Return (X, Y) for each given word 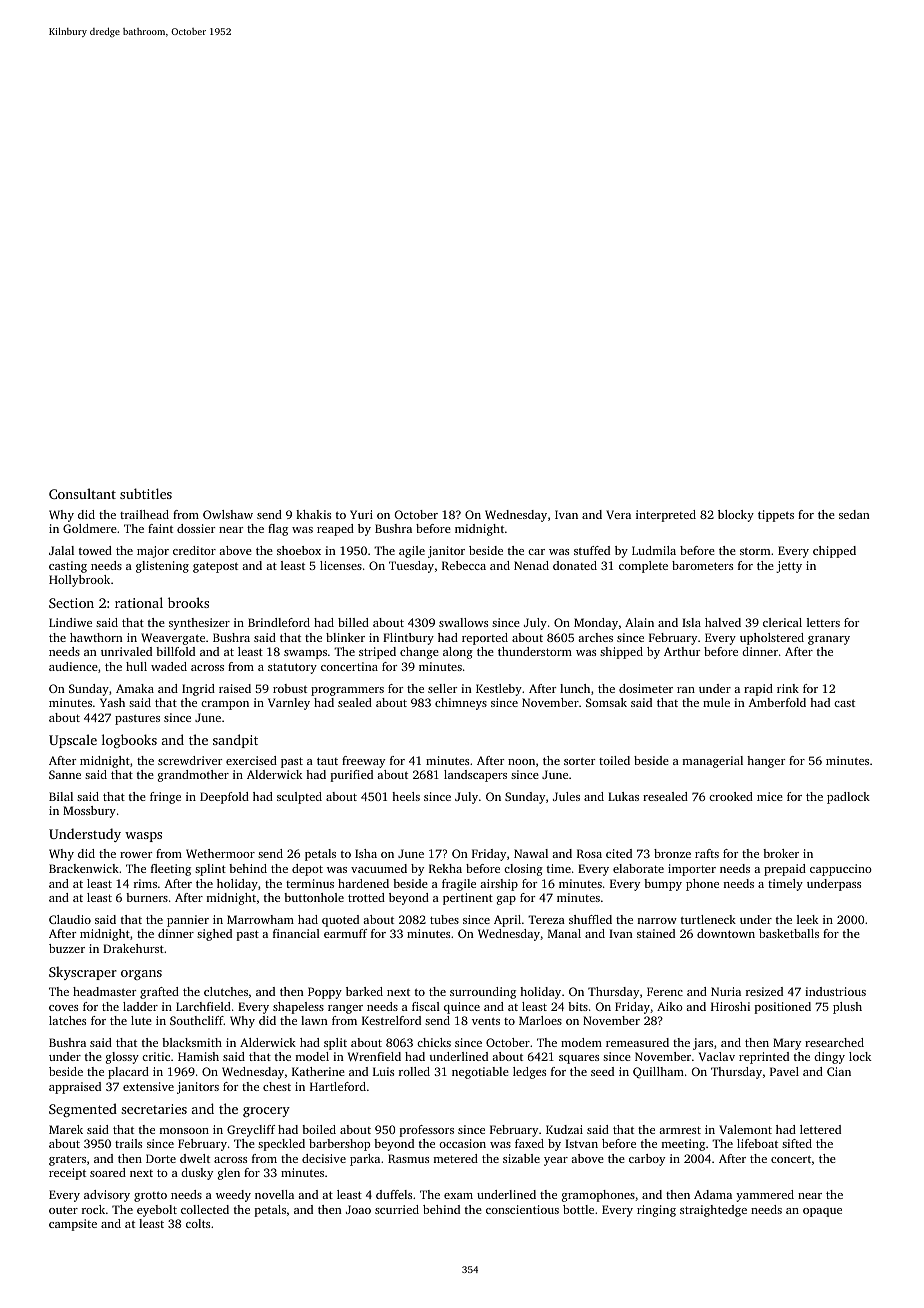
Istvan (581, 1143)
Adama (713, 1194)
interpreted (666, 516)
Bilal (61, 796)
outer (63, 1210)
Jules (566, 796)
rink (788, 688)
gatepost (215, 567)
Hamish (198, 1056)
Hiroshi (730, 1006)
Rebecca (464, 565)
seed (602, 1071)
